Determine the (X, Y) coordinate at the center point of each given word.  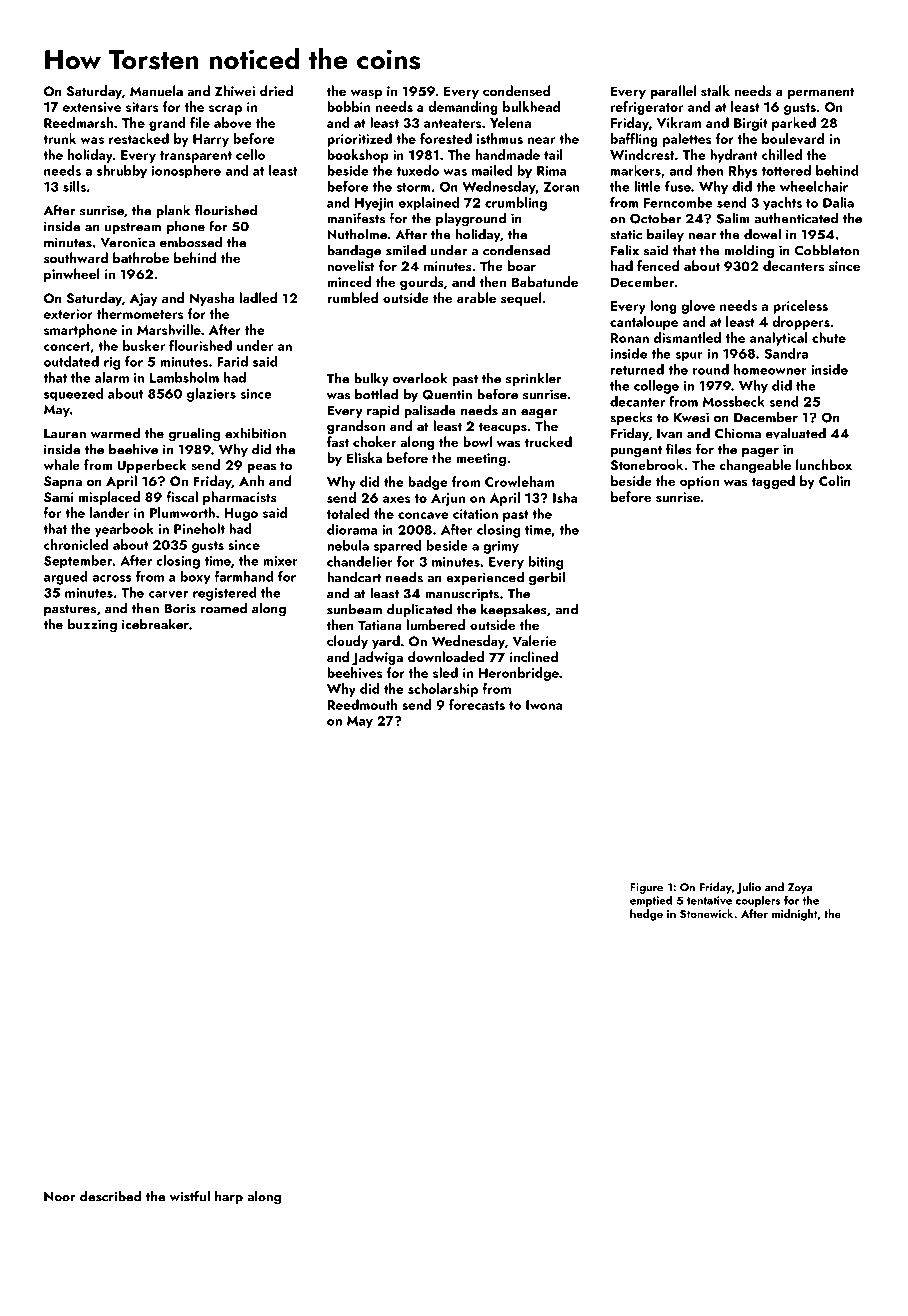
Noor (60, 1197)
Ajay (144, 299)
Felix (625, 250)
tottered (786, 170)
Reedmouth (362, 704)
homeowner (770, 369)
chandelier (360, 561)
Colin (834, 480)
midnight (794, 915)
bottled (377, 394)
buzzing (92, 625)
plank (173, 211)
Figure (646, 888)
